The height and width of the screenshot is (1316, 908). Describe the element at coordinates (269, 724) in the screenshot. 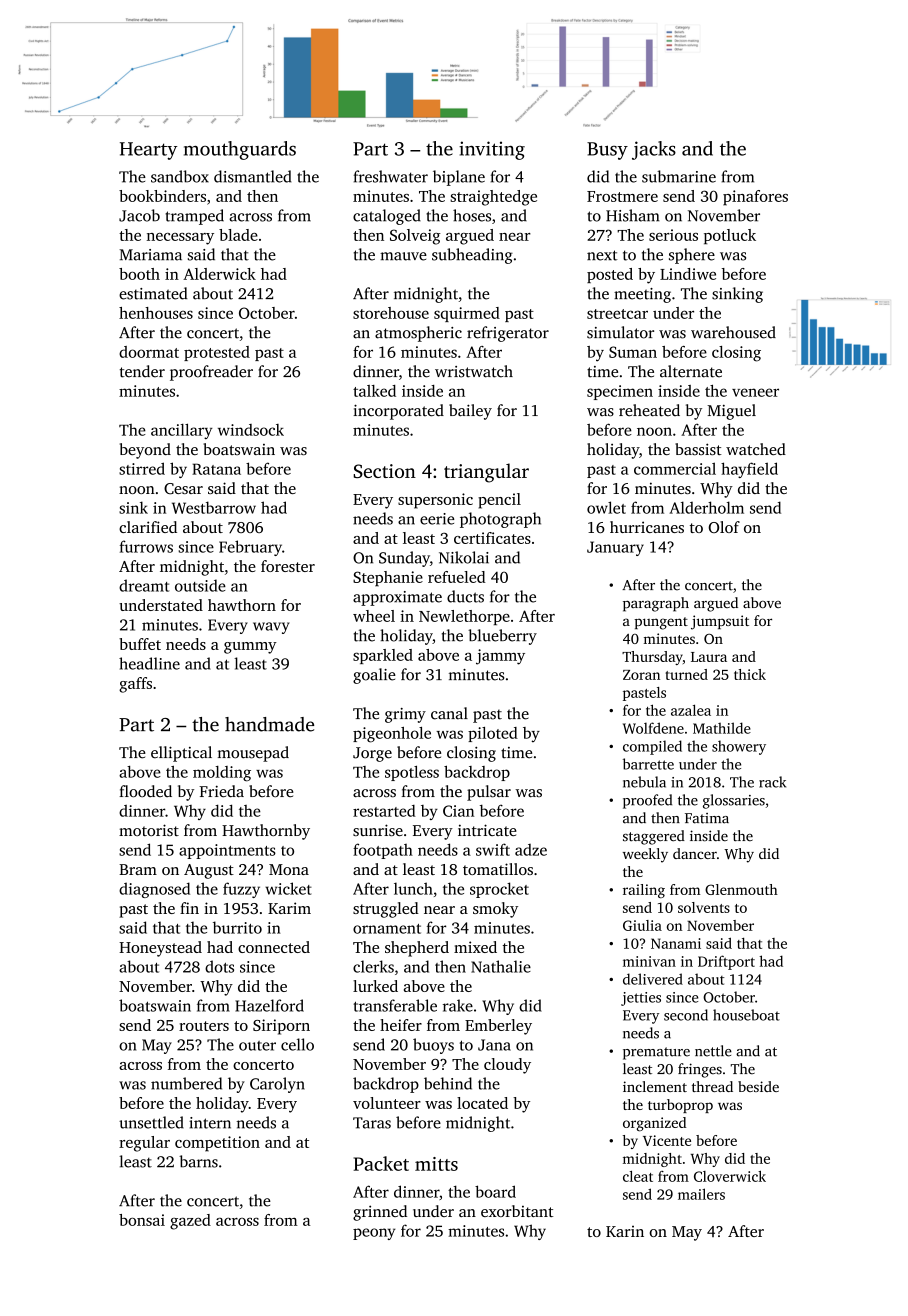

I see `handmade` at that location.
